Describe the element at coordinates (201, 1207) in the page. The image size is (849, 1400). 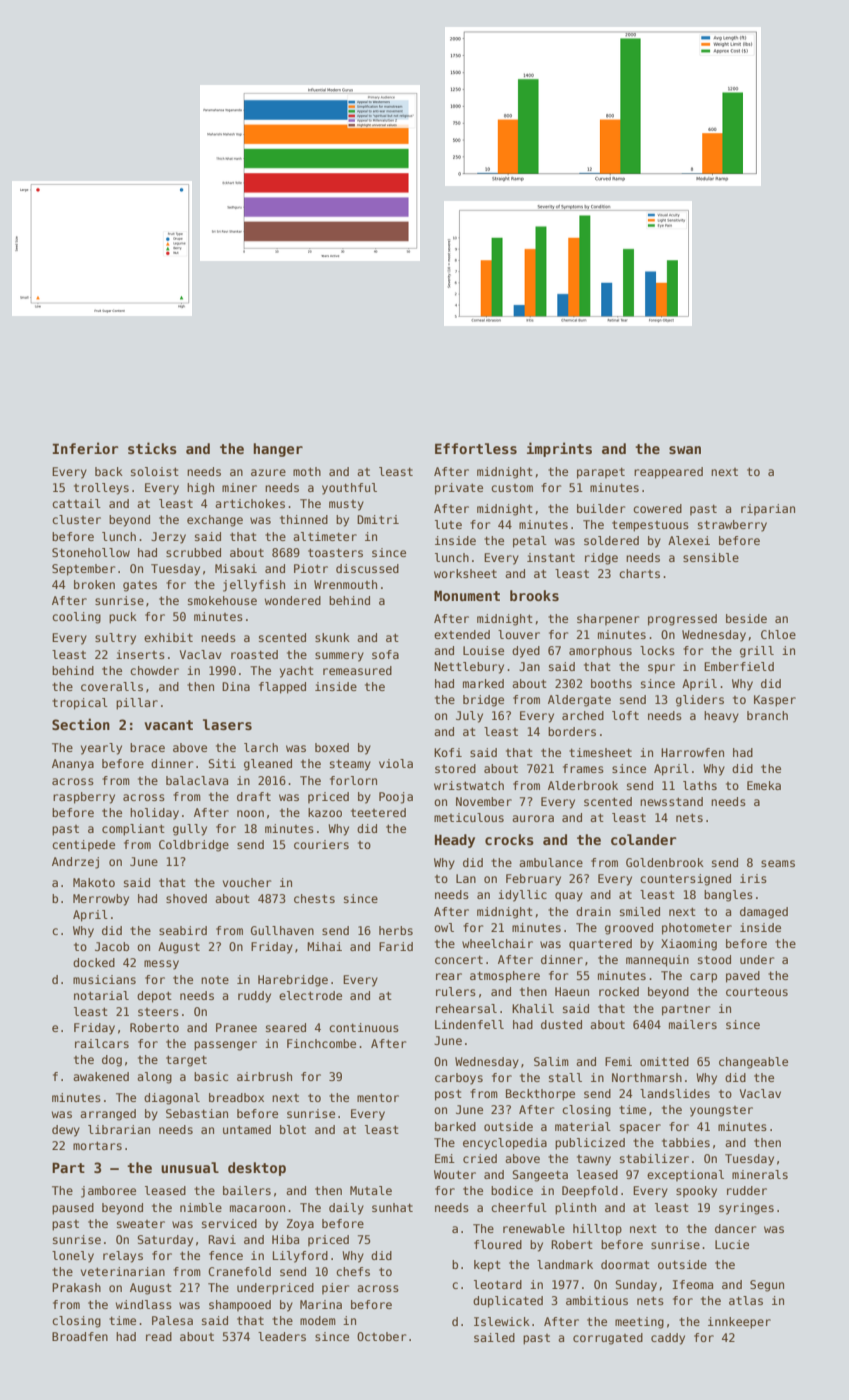
I see `nimble` at that location.
